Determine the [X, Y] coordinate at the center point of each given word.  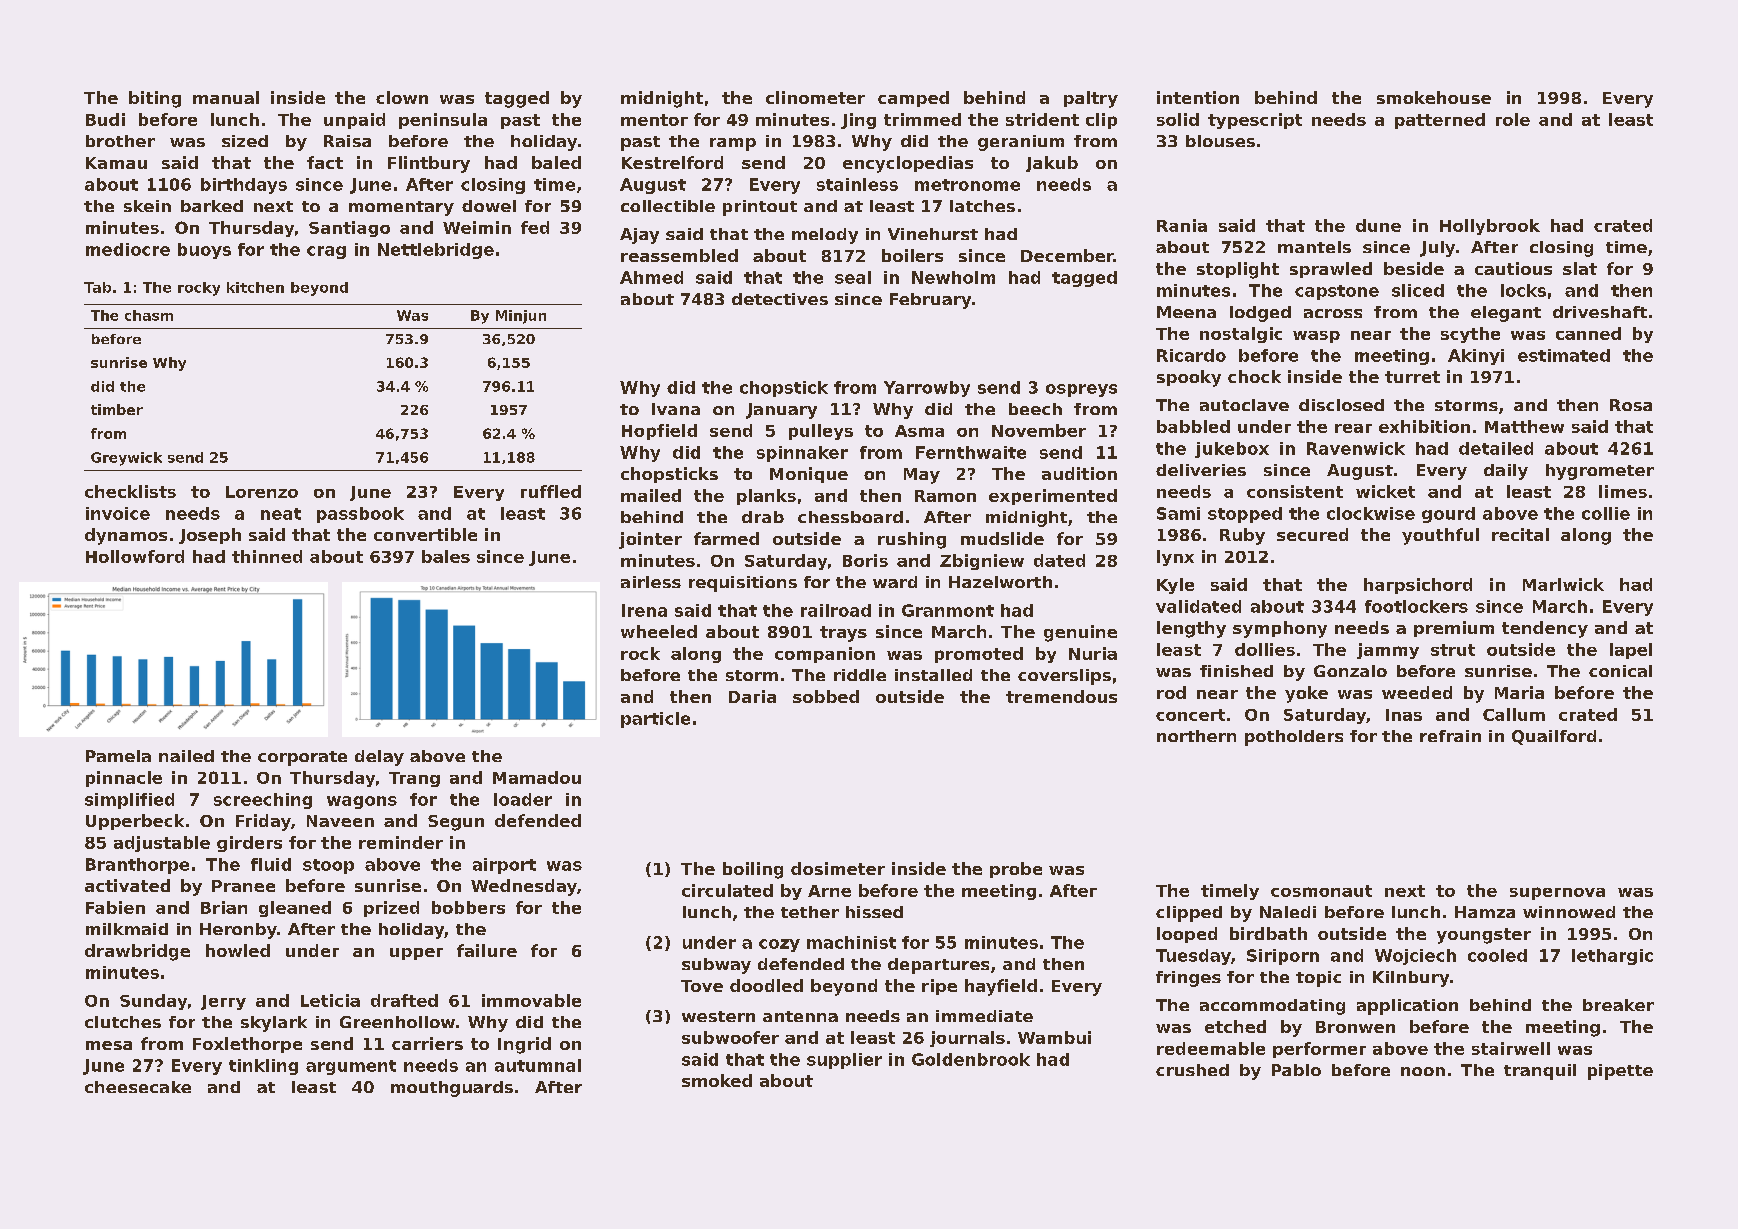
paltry [1091, 99]
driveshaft [1600, 312]
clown [402, 97]
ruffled [551, 491]
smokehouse [1434, 97]
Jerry [223, 1002]
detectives [780, 299]
